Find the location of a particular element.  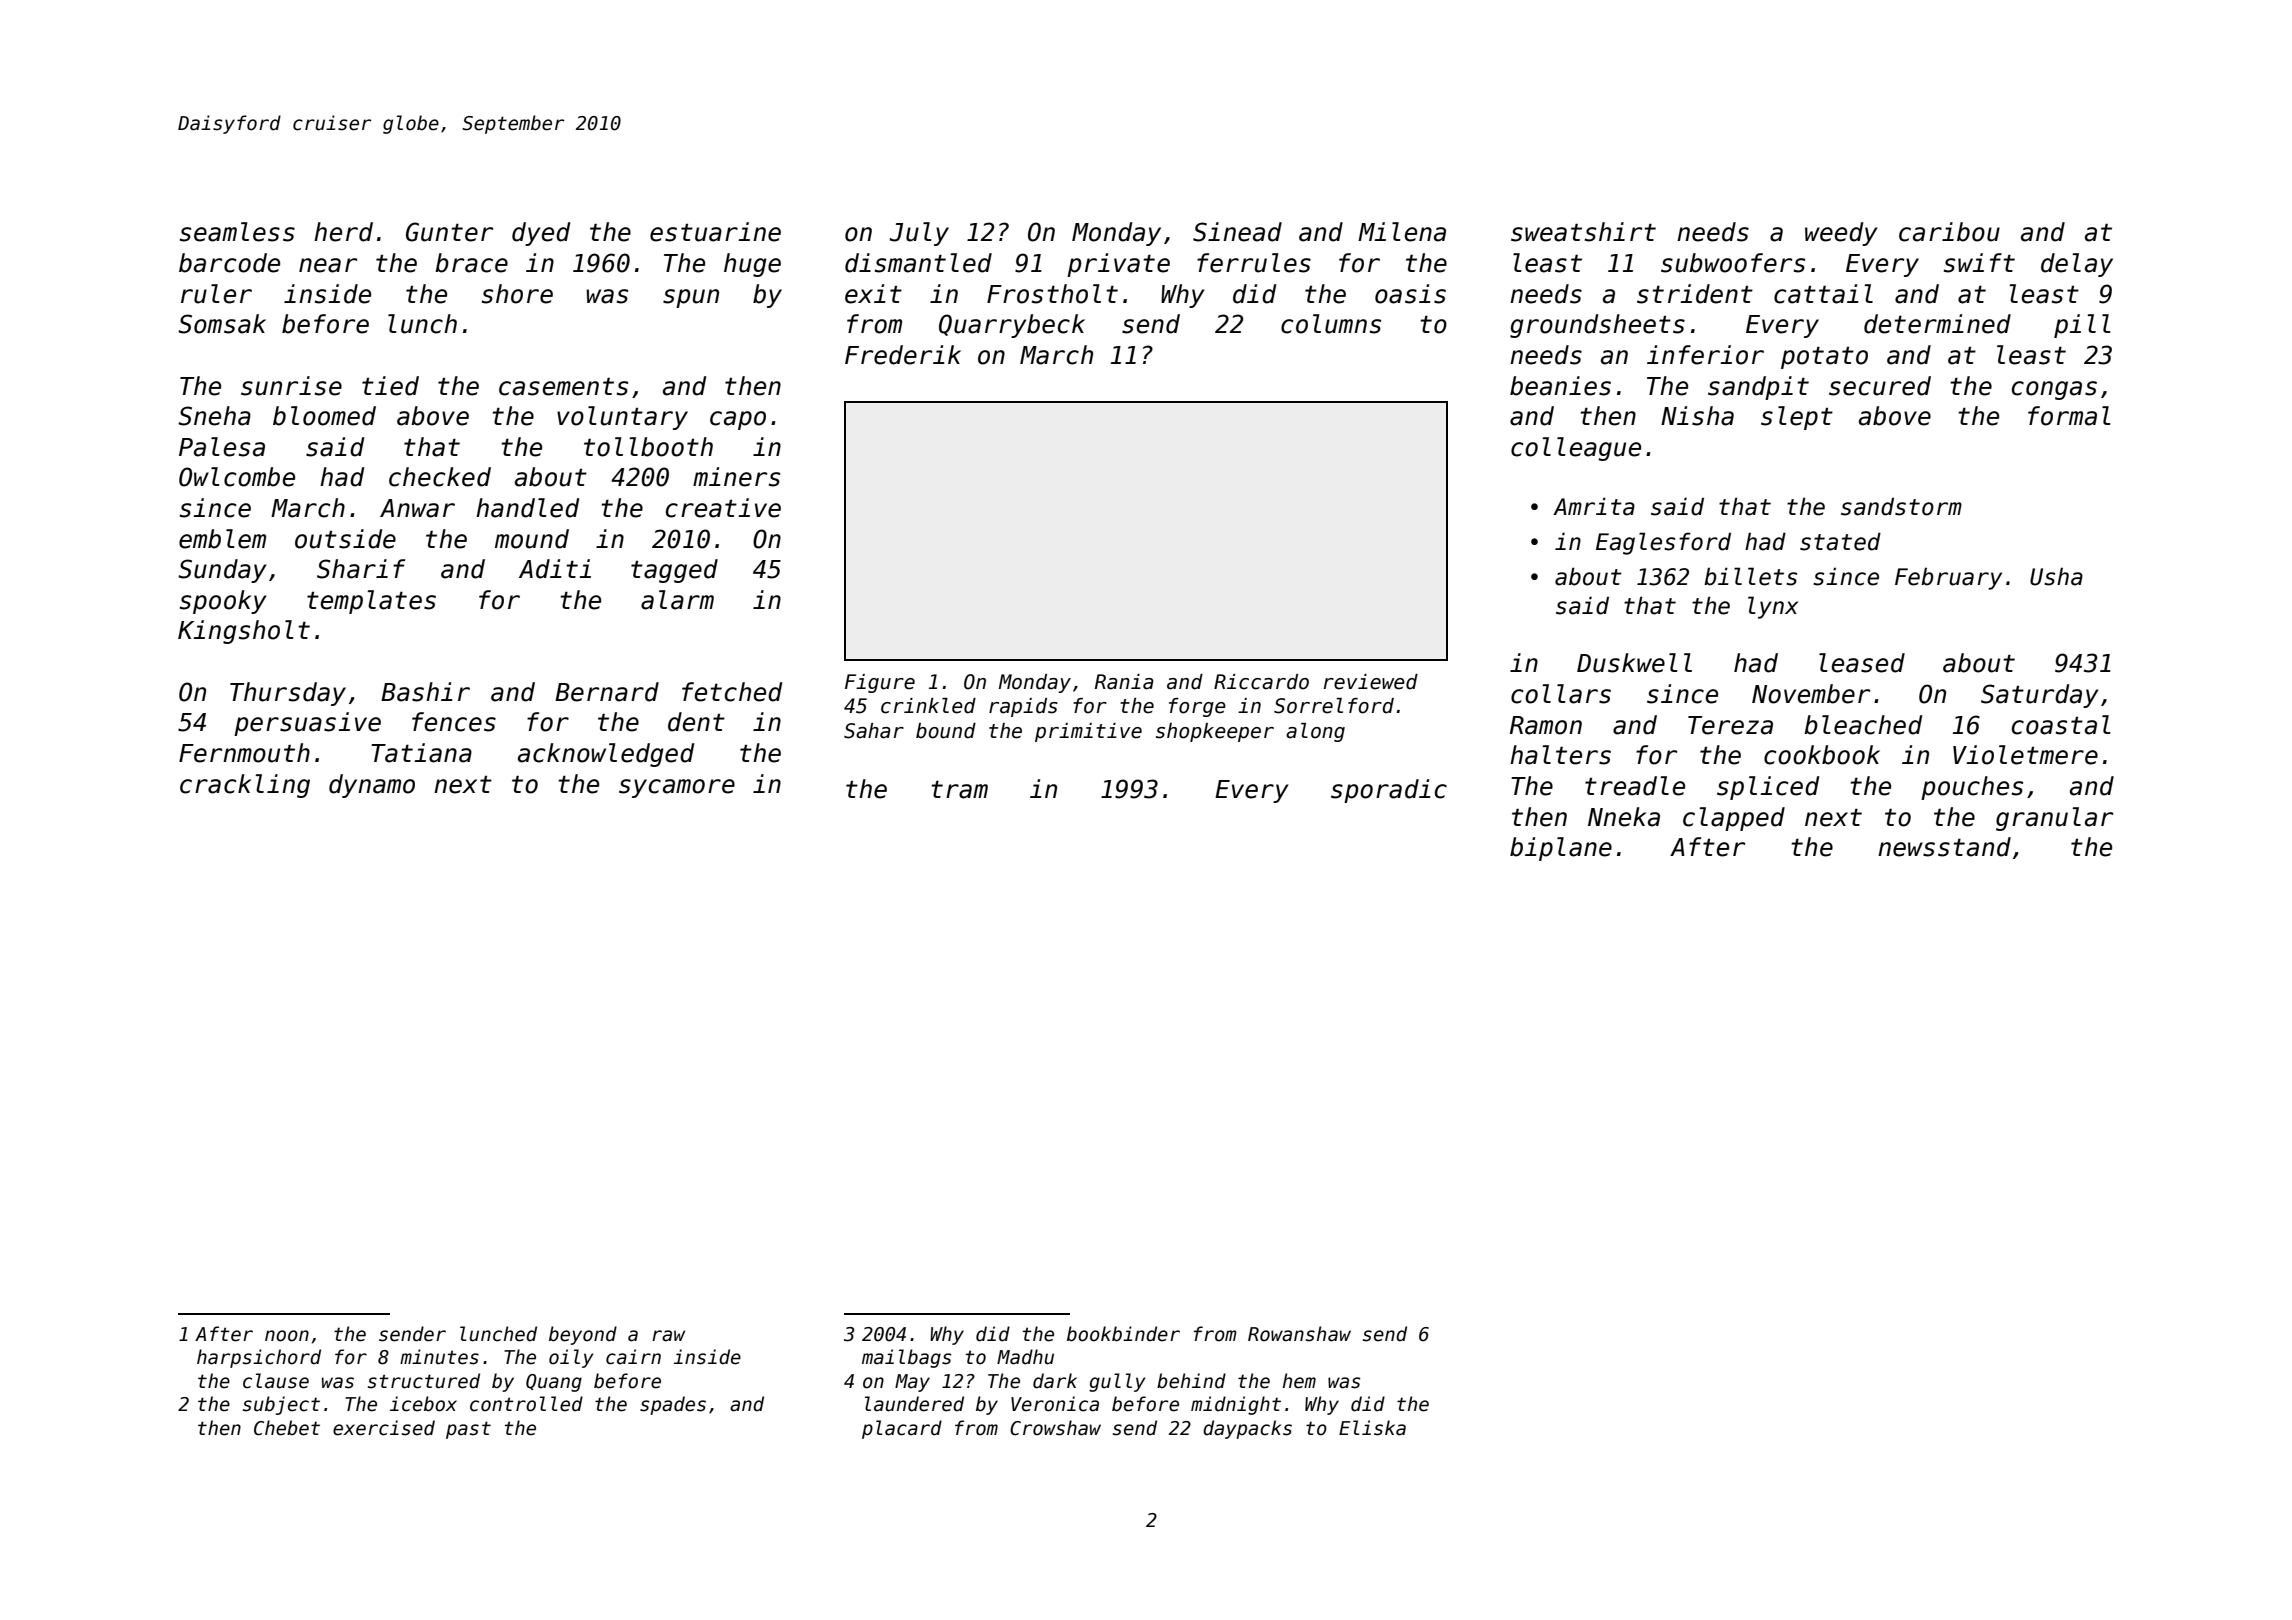

dynamo is located at coordinates (372, 786).
